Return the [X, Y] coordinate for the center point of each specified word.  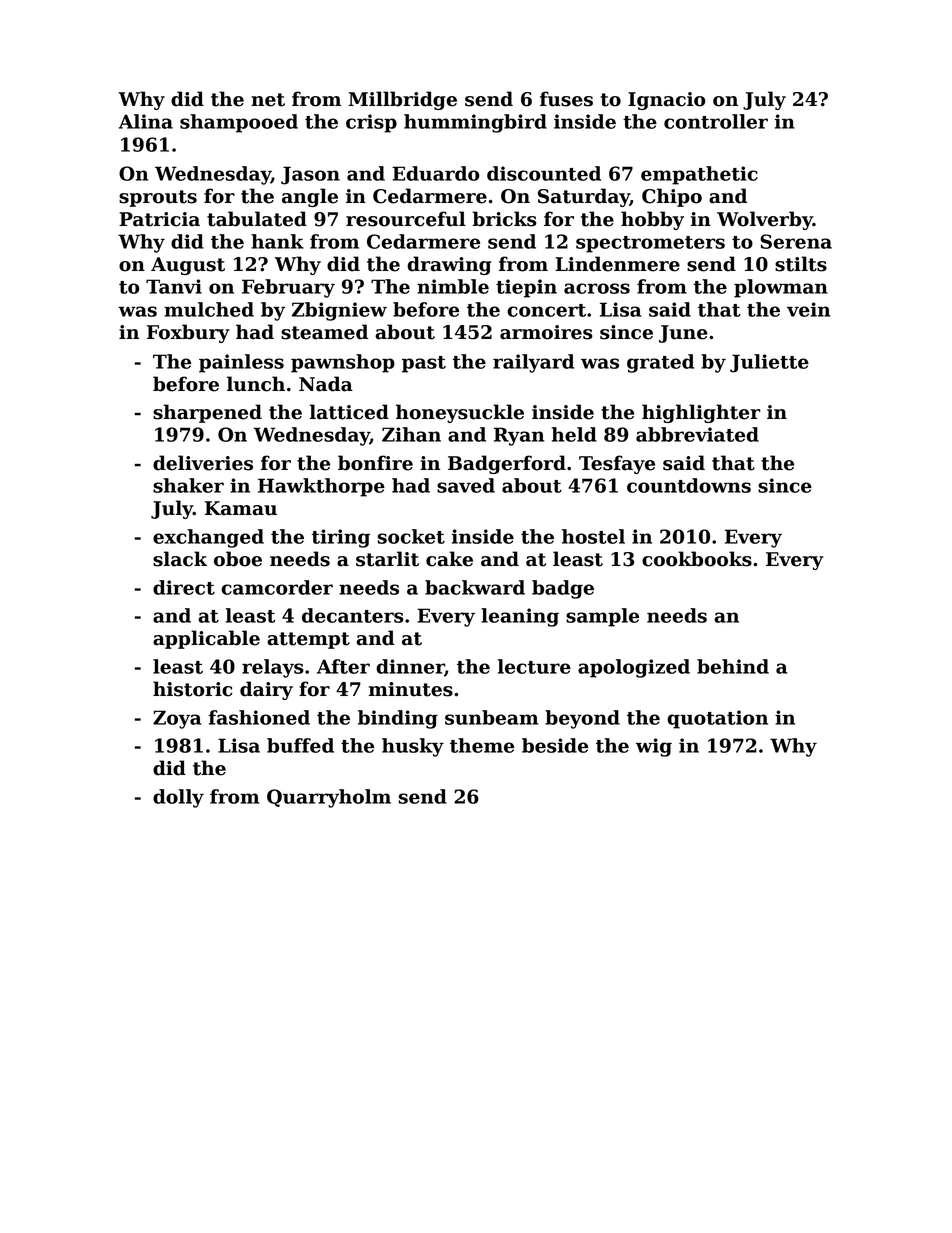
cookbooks [697, 559]
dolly [178, 798]
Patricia [159, 219]
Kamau [241, 508]
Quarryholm [329, 798]
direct [184, 587]
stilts [801, 264]
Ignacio [666, 101]
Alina [146, 121]
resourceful [406, 219]
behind [733, 666]
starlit [387, 559]
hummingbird [475, 123]
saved [466, 485]
